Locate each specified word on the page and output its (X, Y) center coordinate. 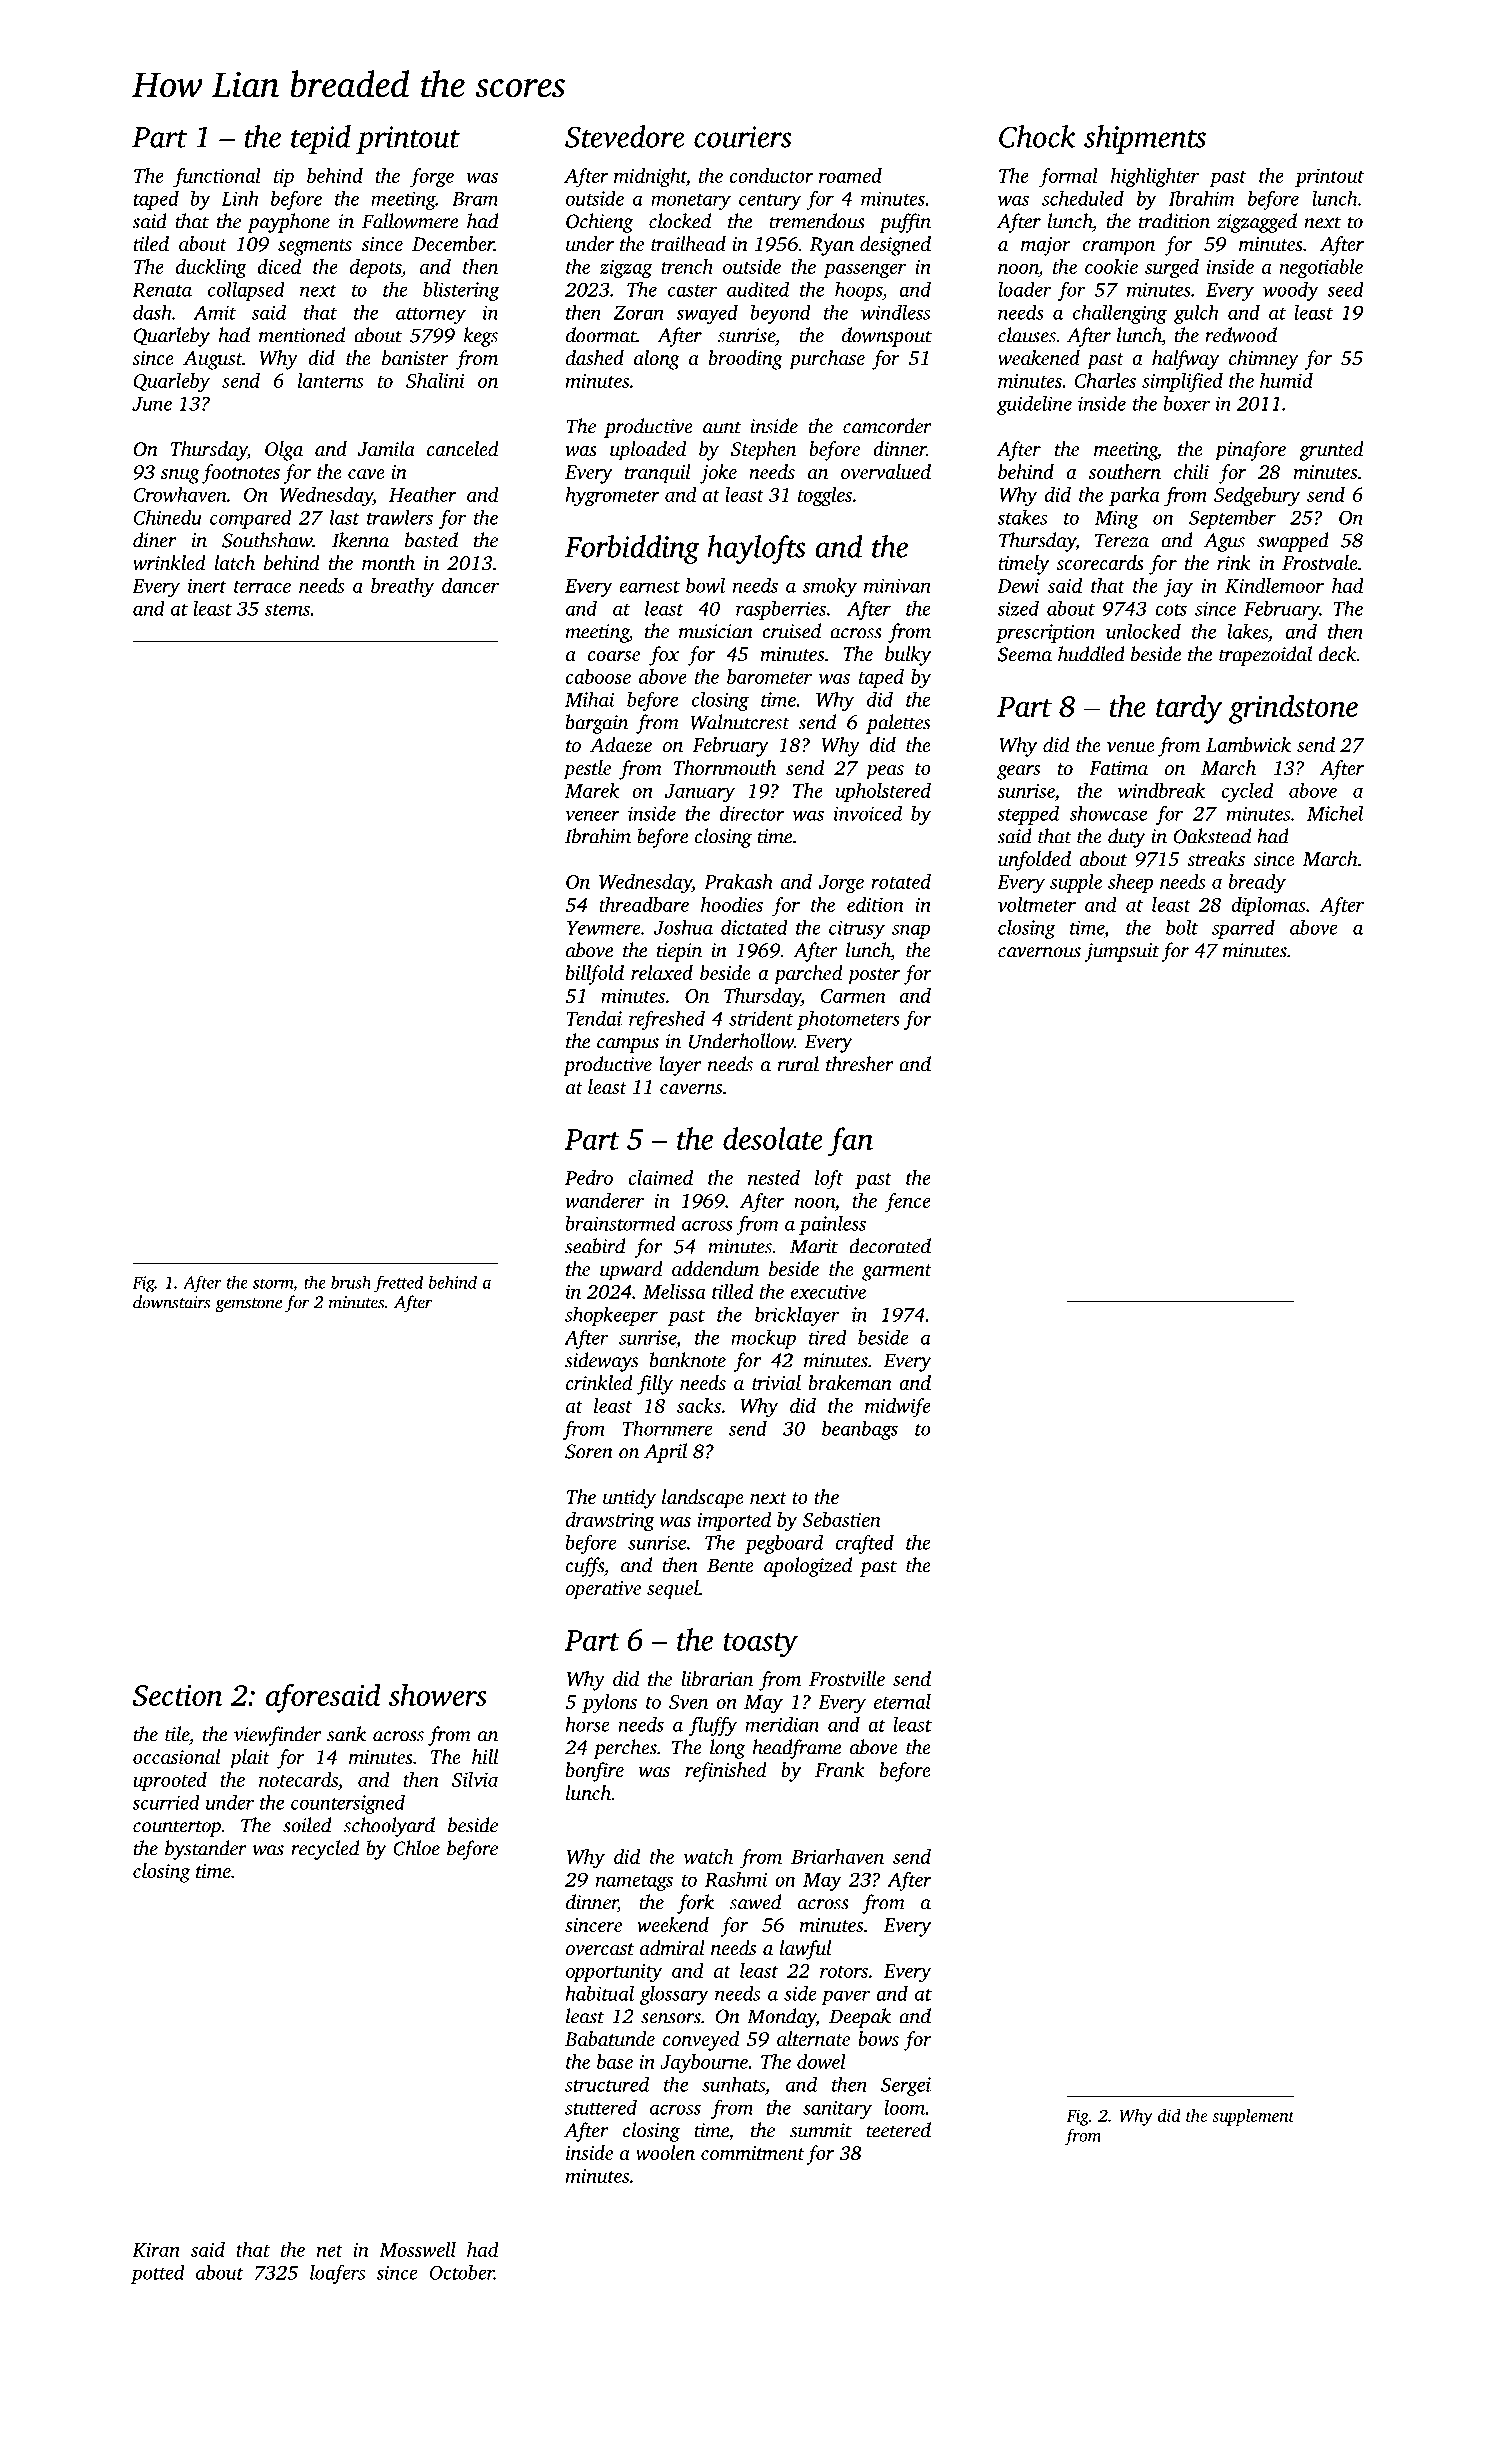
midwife (898, 1408)
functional (217, 178)
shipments (1145, 139)
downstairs (172, 1302)
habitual (600, 1993)
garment (897, 1272)
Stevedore (624, 136)
